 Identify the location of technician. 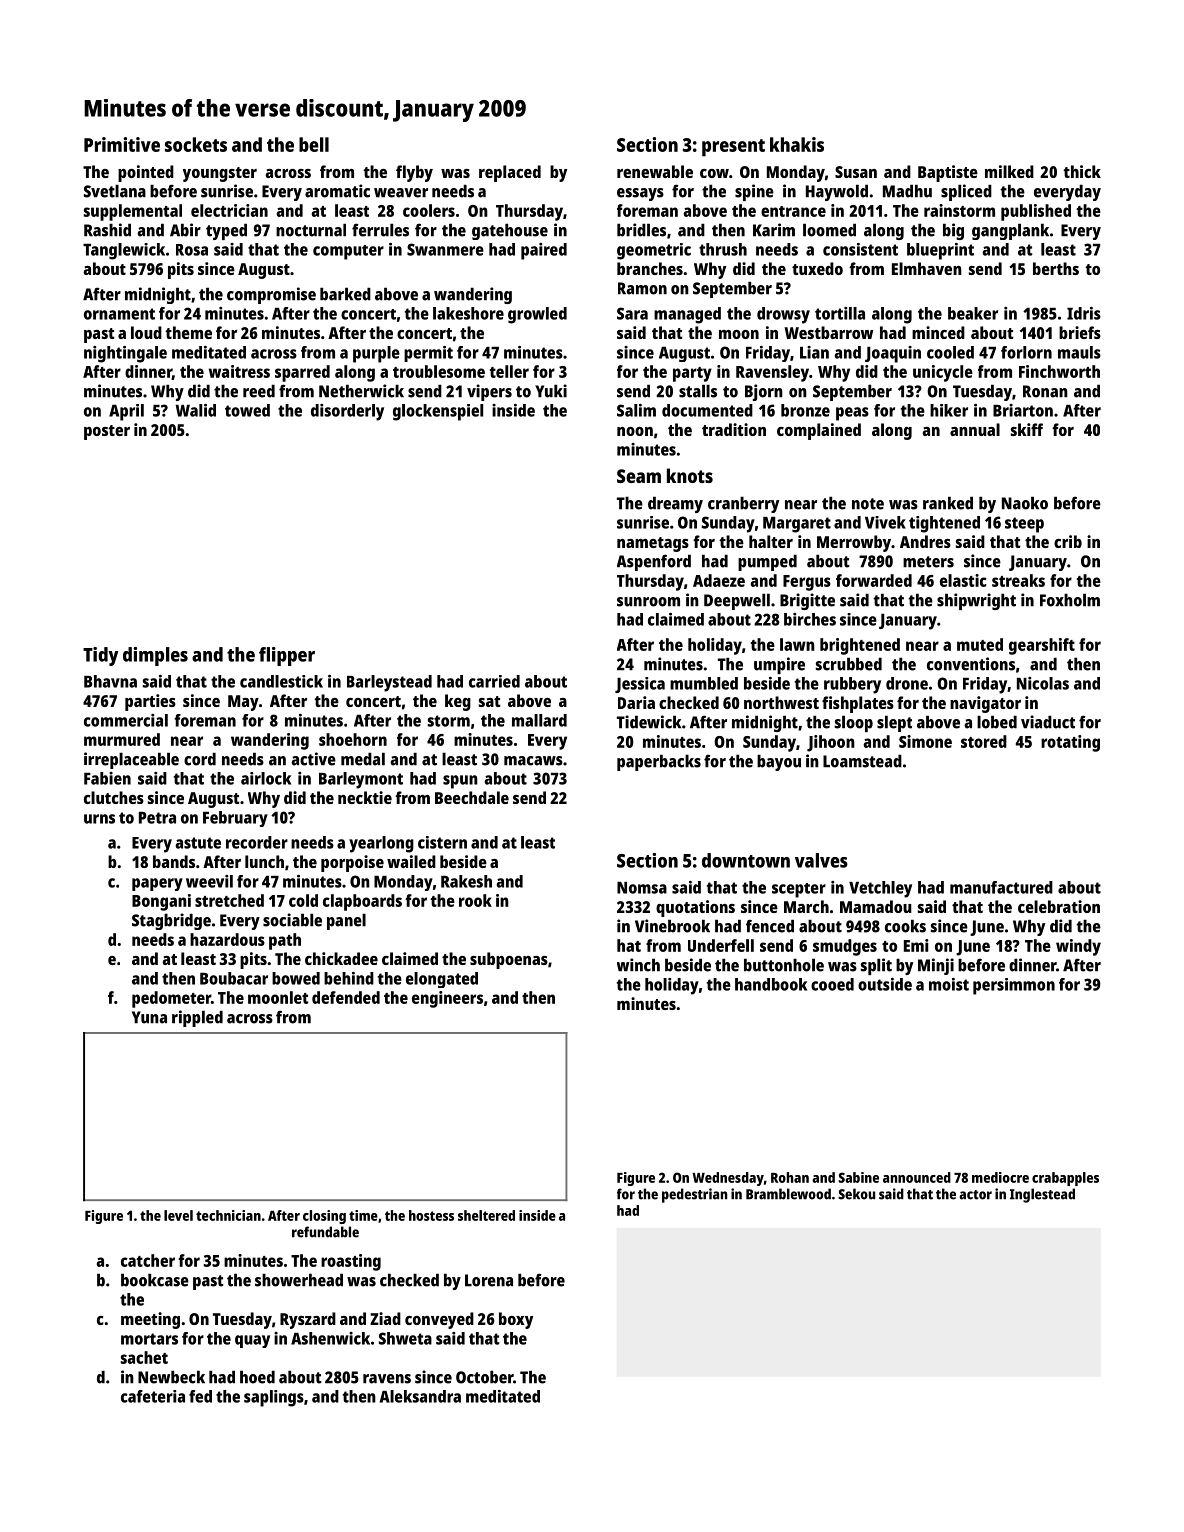
(228, 1215).
